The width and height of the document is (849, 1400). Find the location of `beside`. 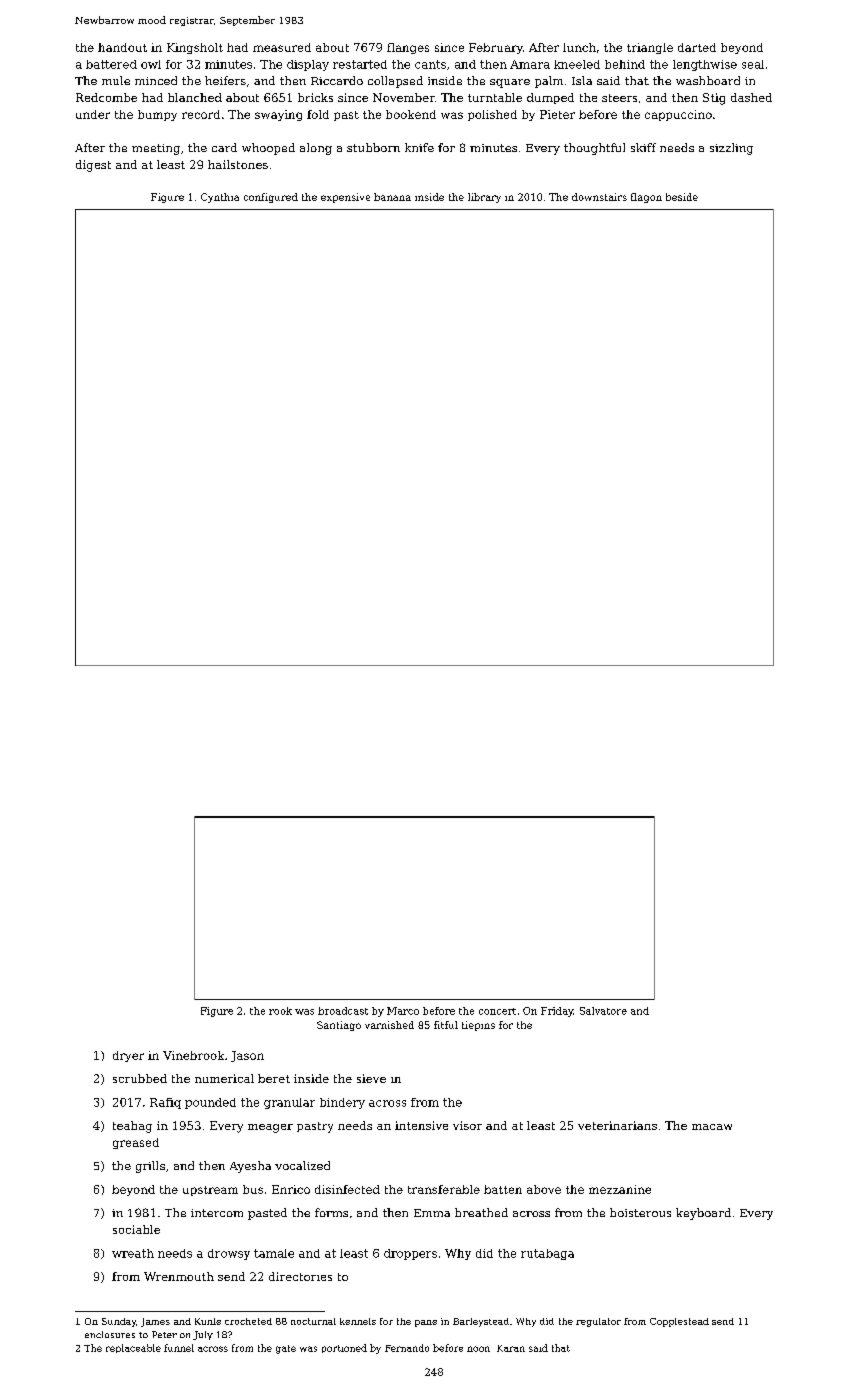

beside is located at coordinates (682, 197).
